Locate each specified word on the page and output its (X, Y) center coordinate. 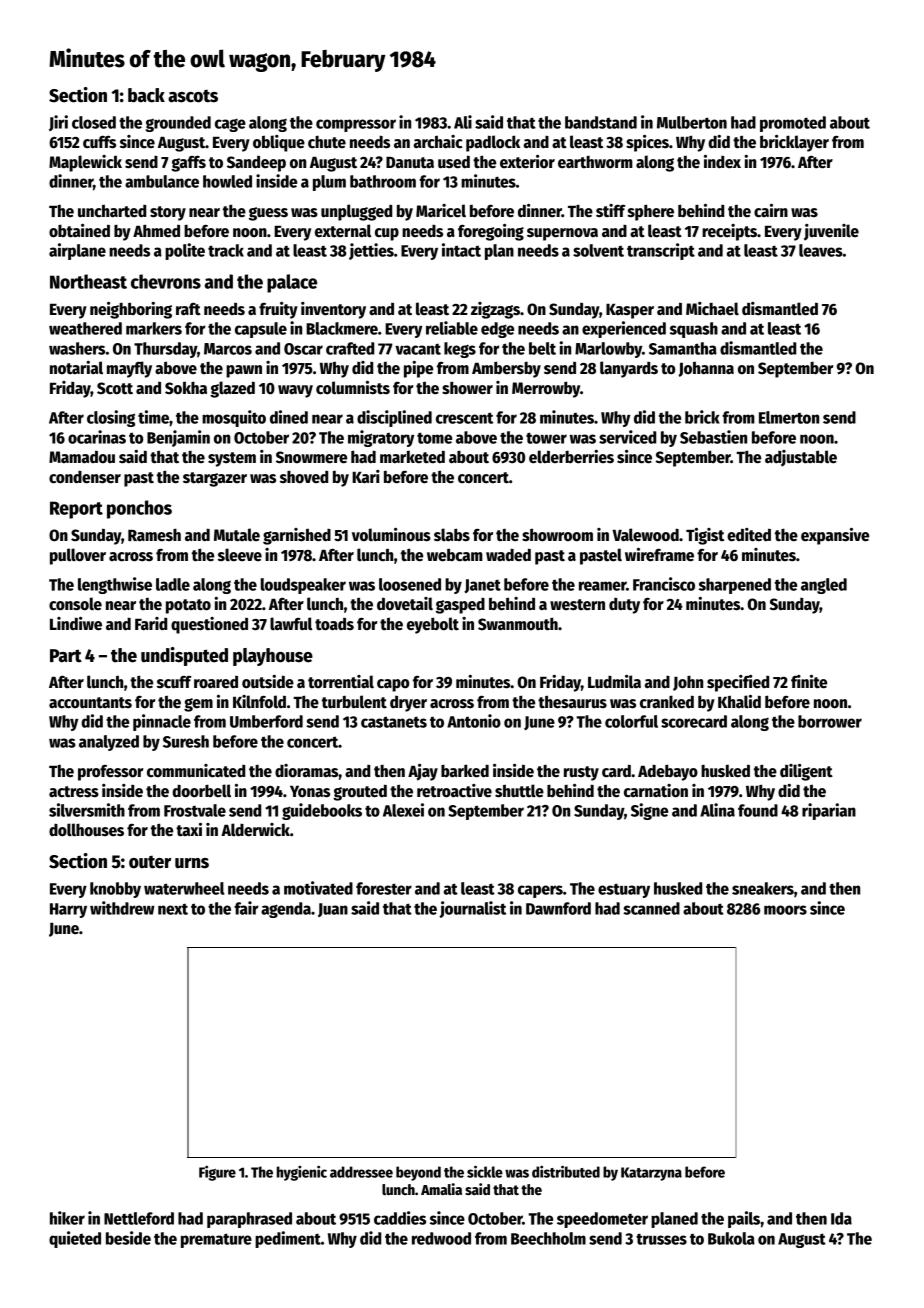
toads (334, 624)
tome (434, 438)
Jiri (58, 123)
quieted (75, 1239)
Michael (712, 309)
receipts (729, 232)
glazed (232, 389)
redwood (441, 1238)
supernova (562, 234)
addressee (361, 1172)
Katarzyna (651, 1174)
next (173, 909)
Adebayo (668, 772)
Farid (151, 624)
